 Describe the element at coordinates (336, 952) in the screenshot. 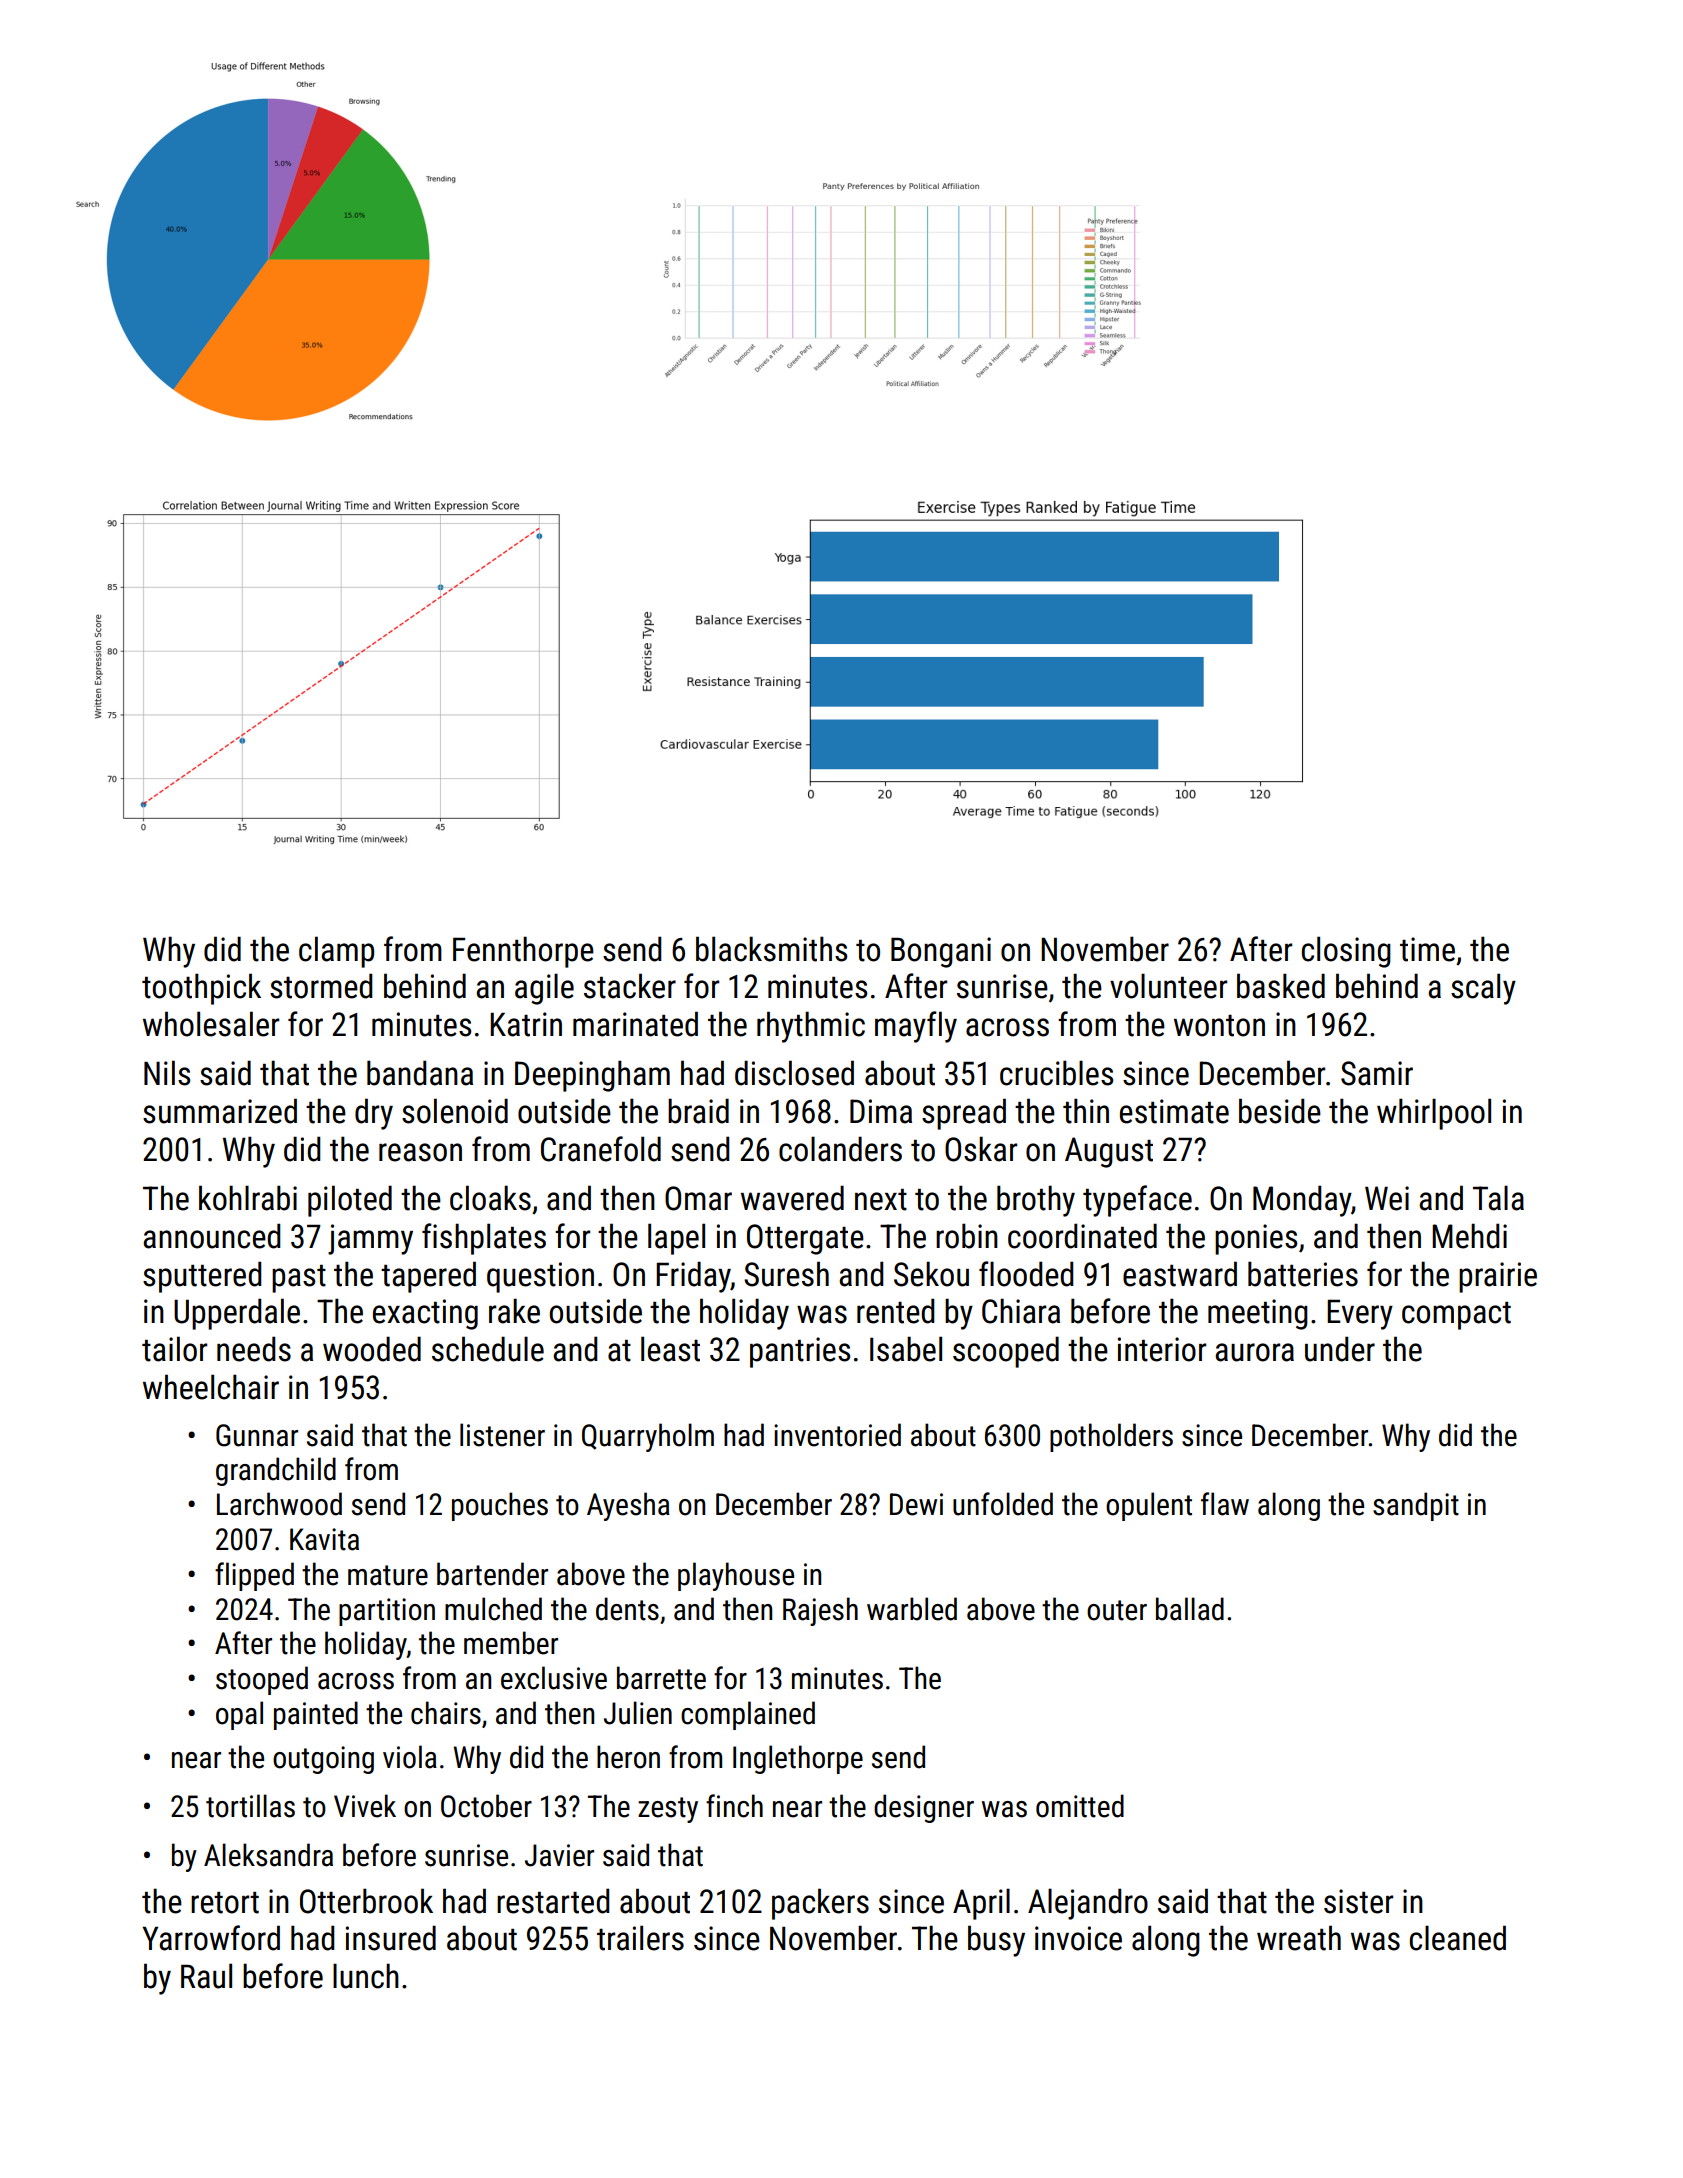

I see `clamp` at that location.
